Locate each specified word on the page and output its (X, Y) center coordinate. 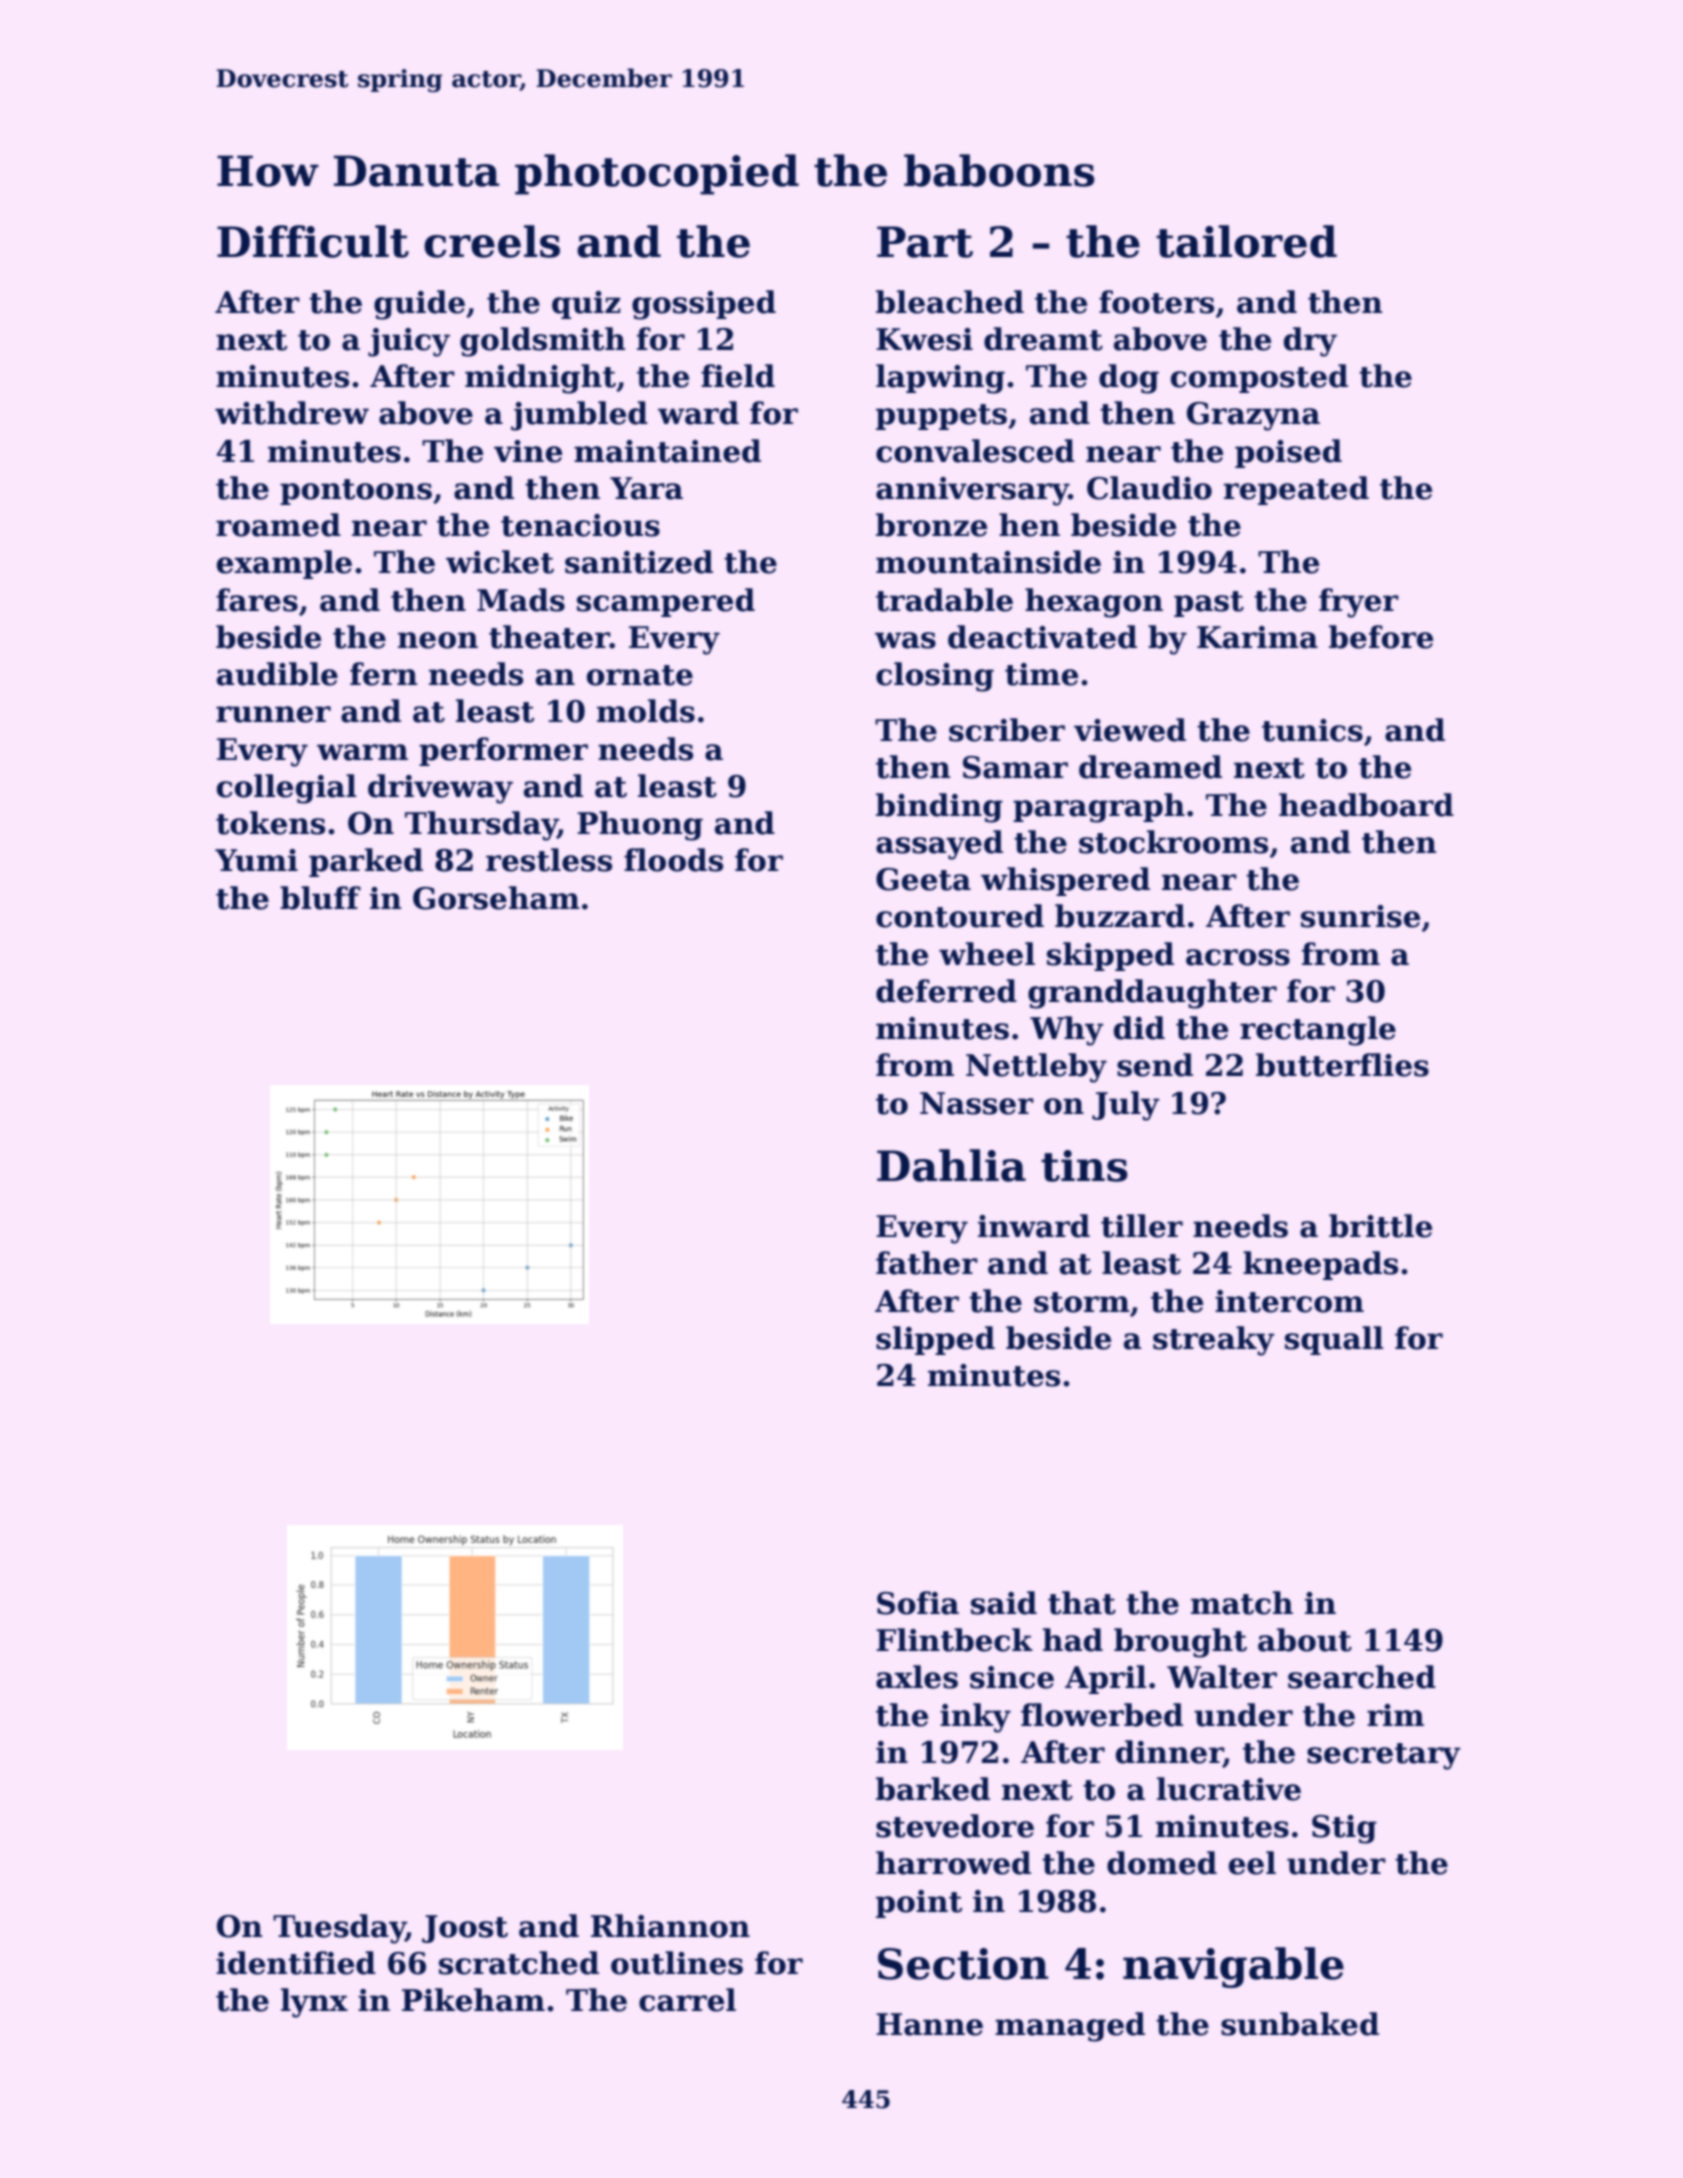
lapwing (940, 379)
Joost (465, 1929)
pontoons (356, 492)
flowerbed (1102, 1715)
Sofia (918, 1603)
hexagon (1094, 603)
